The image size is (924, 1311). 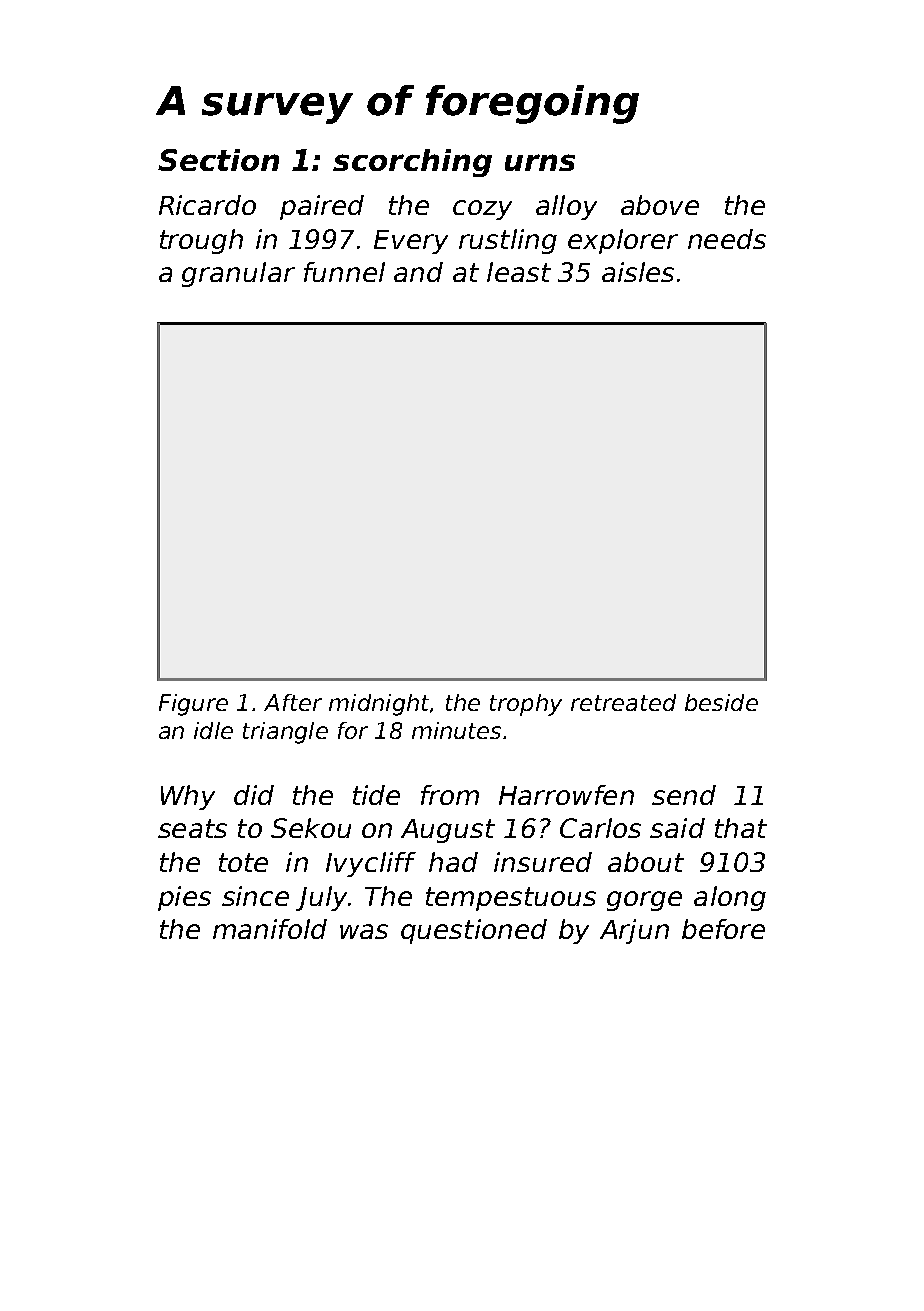 What do you see at coordinates (238, 274) in the image?
I see `granular` at bounding box center [238, 274].
